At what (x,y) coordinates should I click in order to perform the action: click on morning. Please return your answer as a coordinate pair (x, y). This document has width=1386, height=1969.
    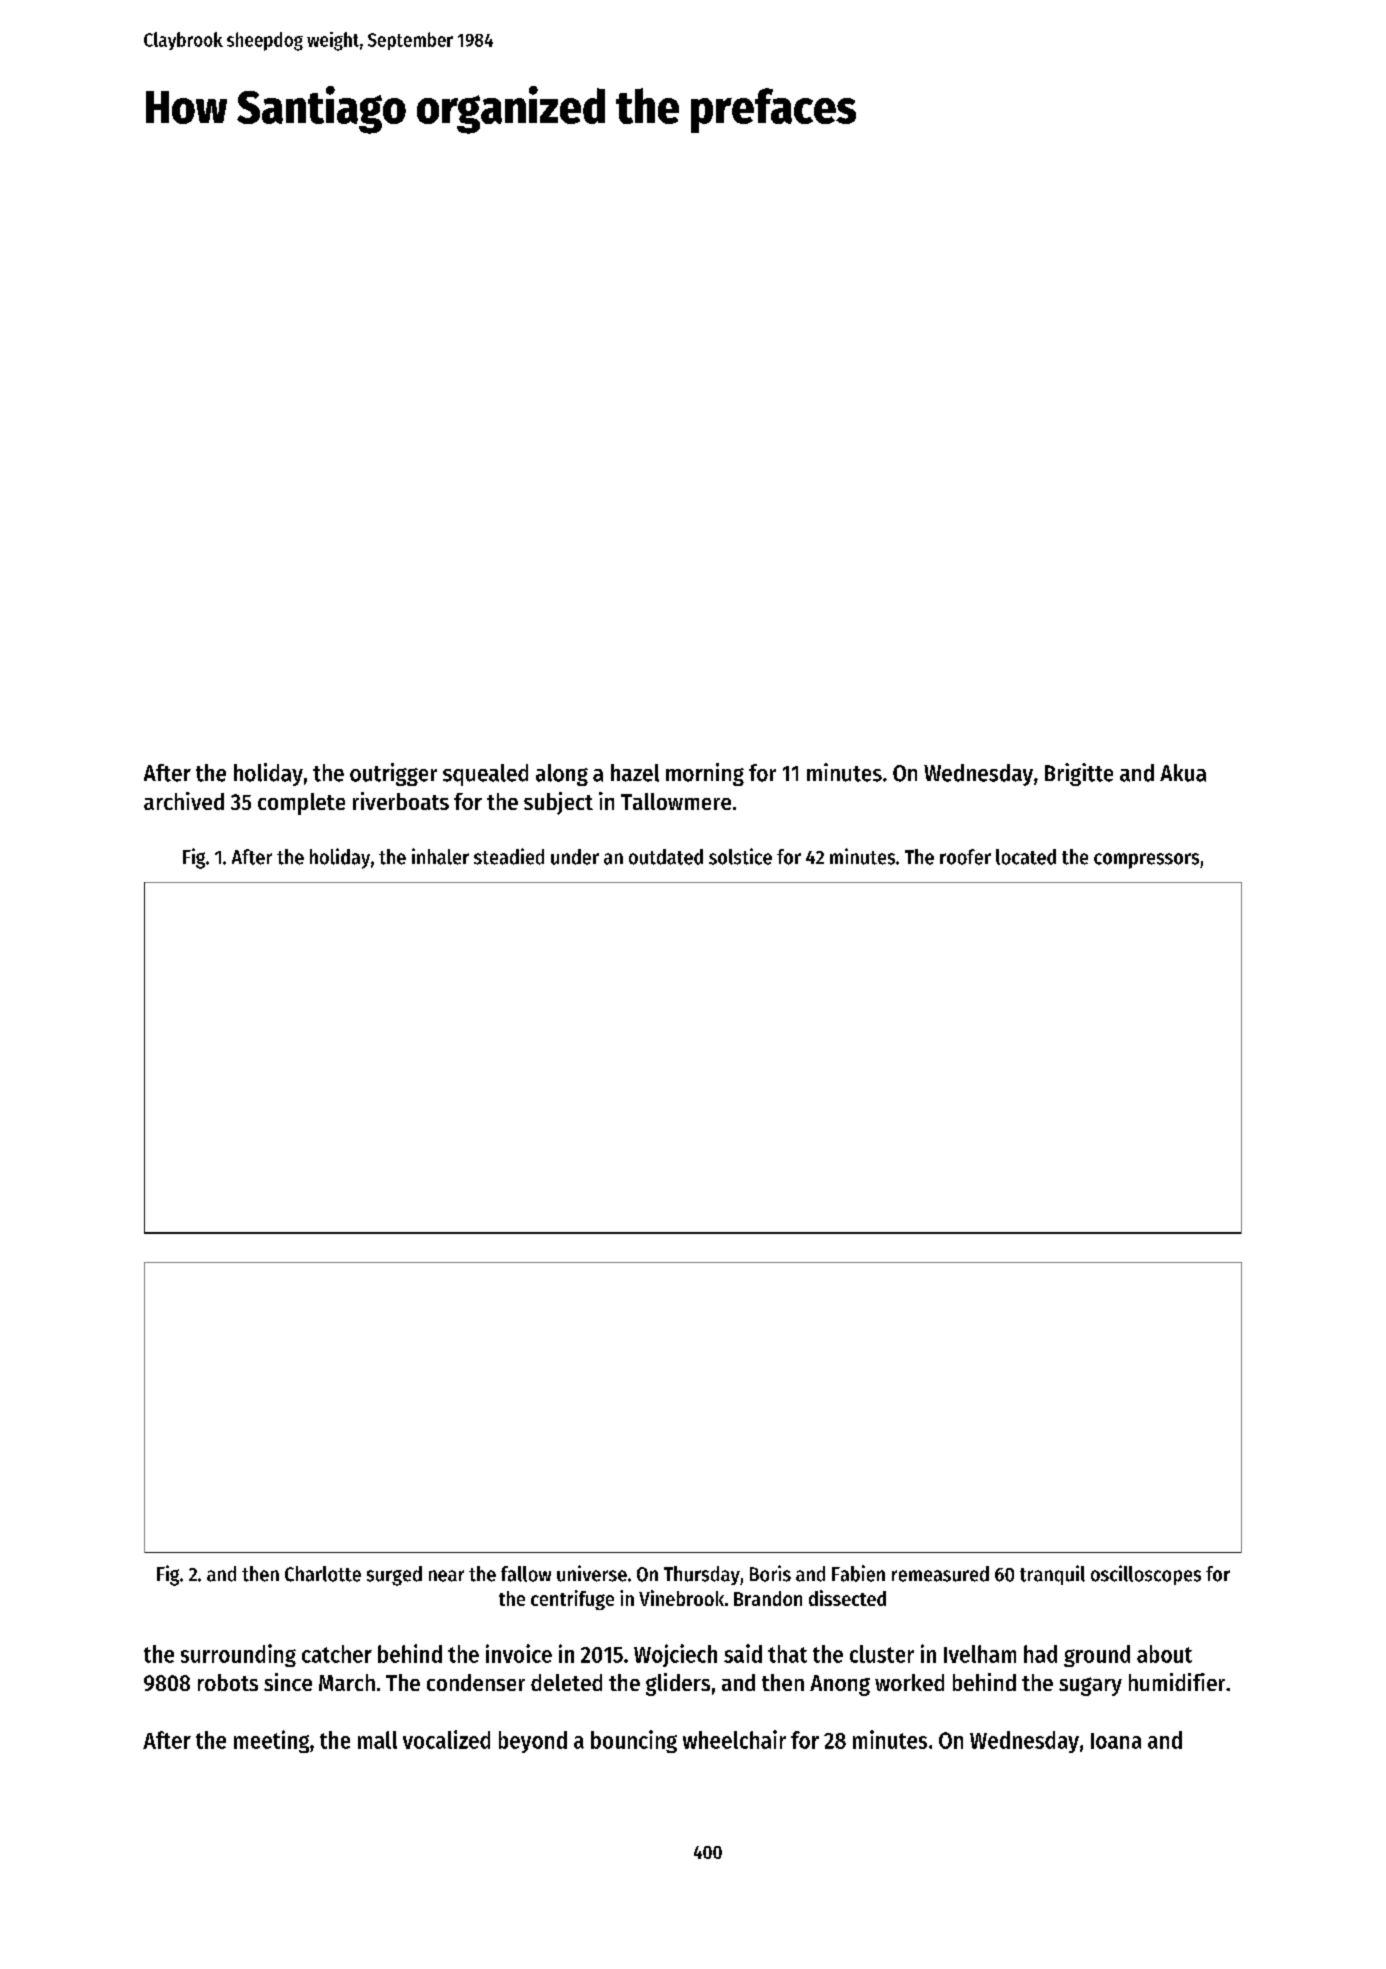
    Looking at the image, I should click on (705, 774).
